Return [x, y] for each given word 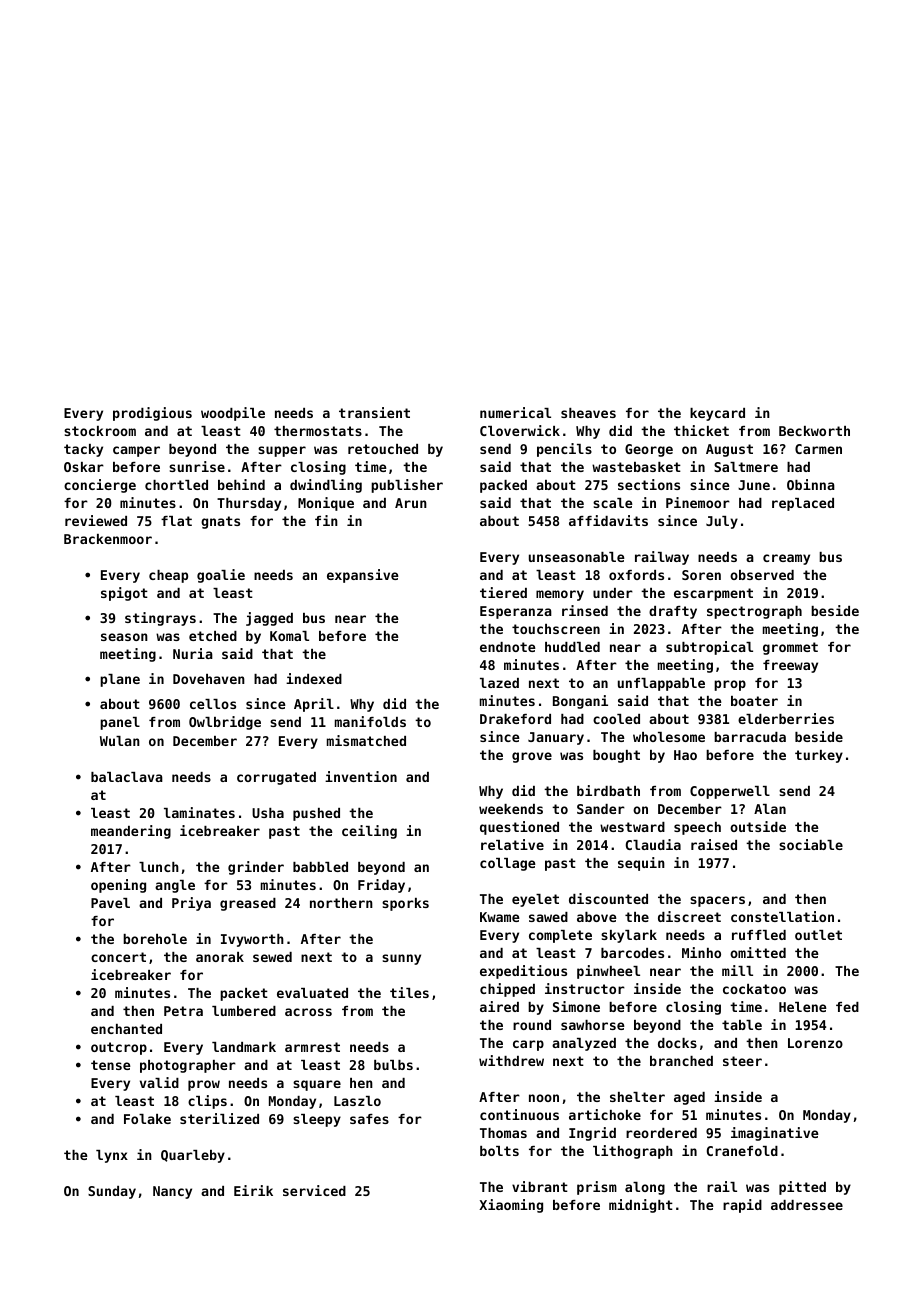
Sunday [112, 1192]
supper [282, 451]
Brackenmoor [108, 539]
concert [118, 957]
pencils [564, 450]
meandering [131, 832]
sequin [641, 864]
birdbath [608, 790]
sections [649, 484]
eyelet [535, 900]
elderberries [786, 718]
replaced [803, 504]
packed [503, 486]
